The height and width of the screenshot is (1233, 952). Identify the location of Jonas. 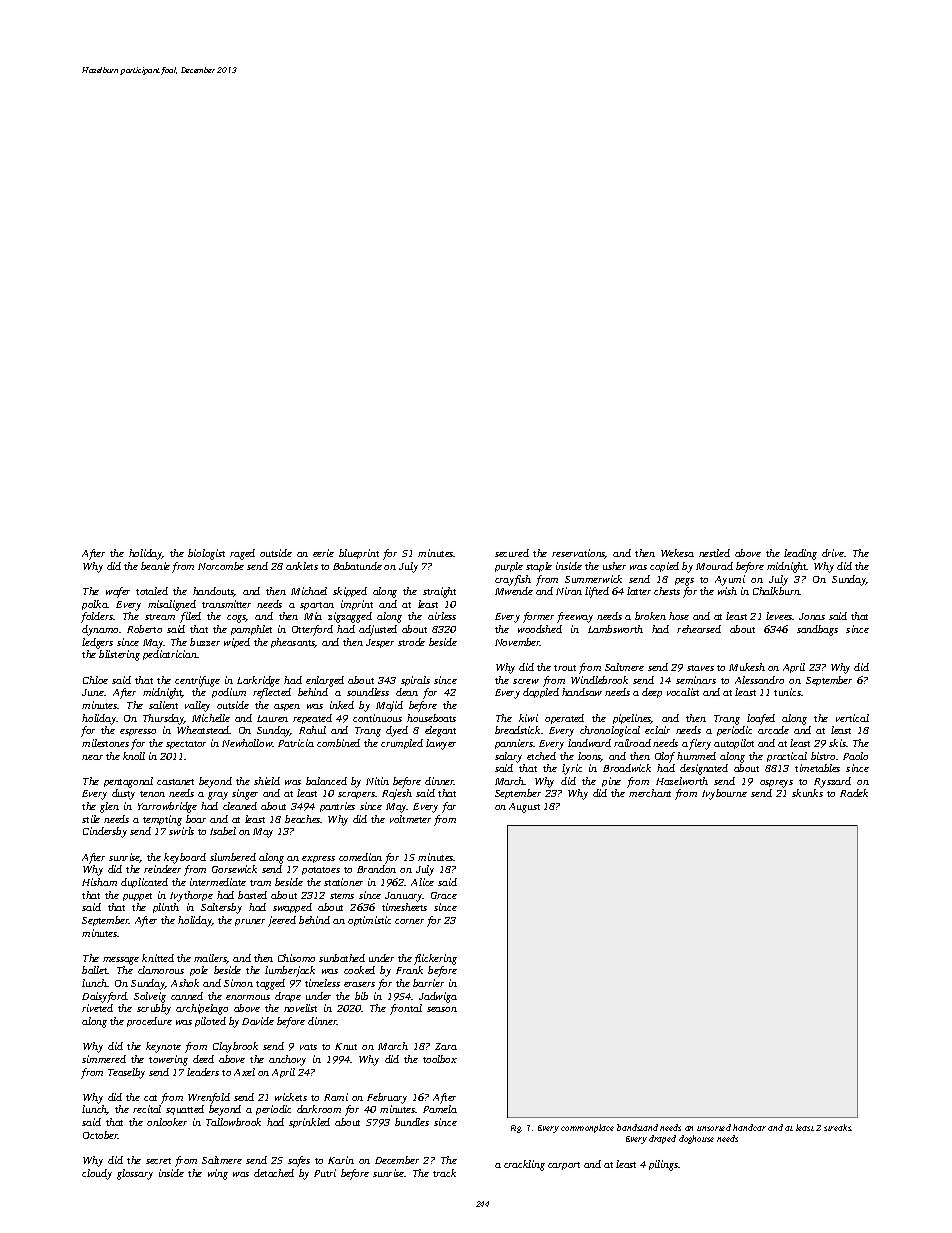
(812, 616).
